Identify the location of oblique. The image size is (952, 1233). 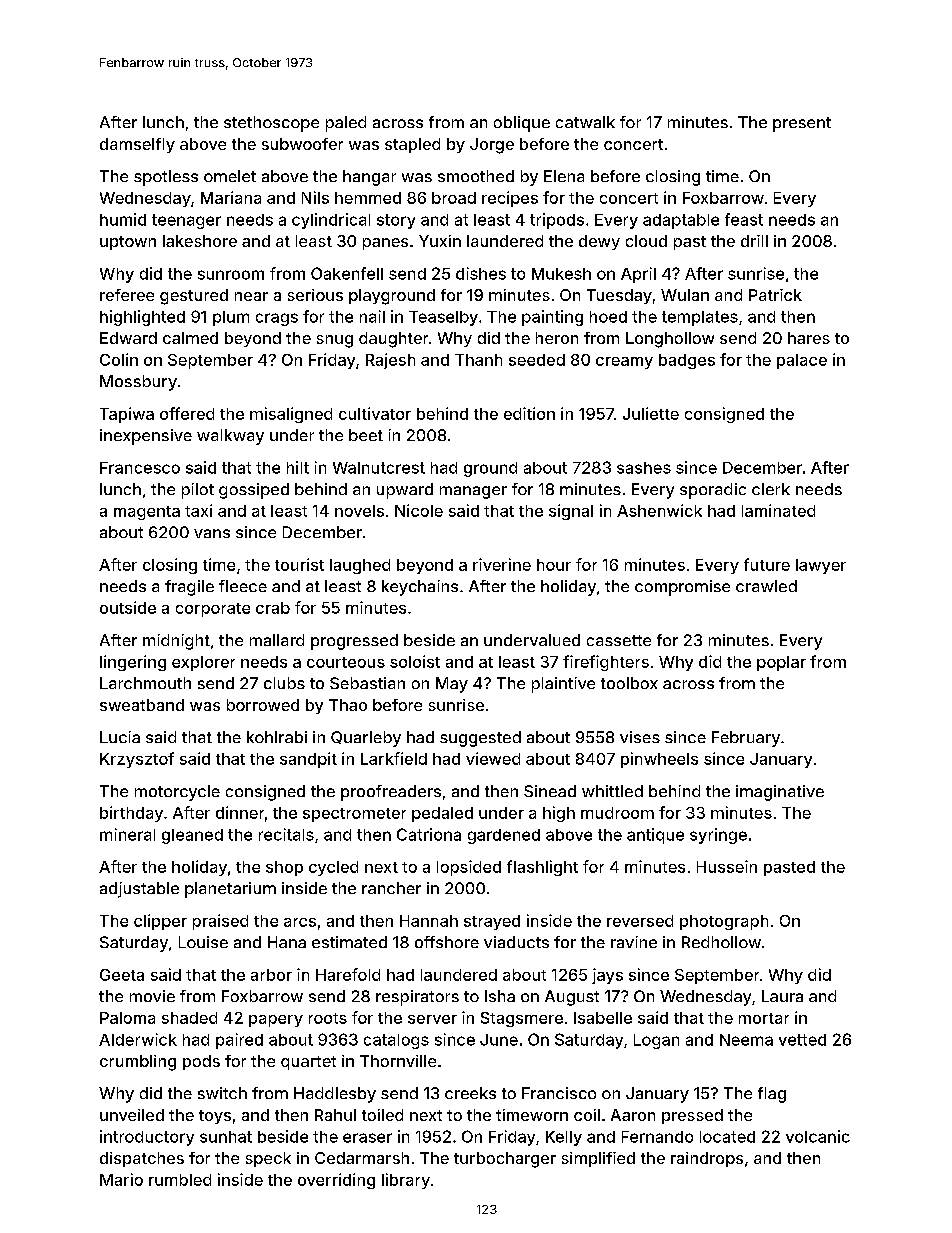
(522, 124).
